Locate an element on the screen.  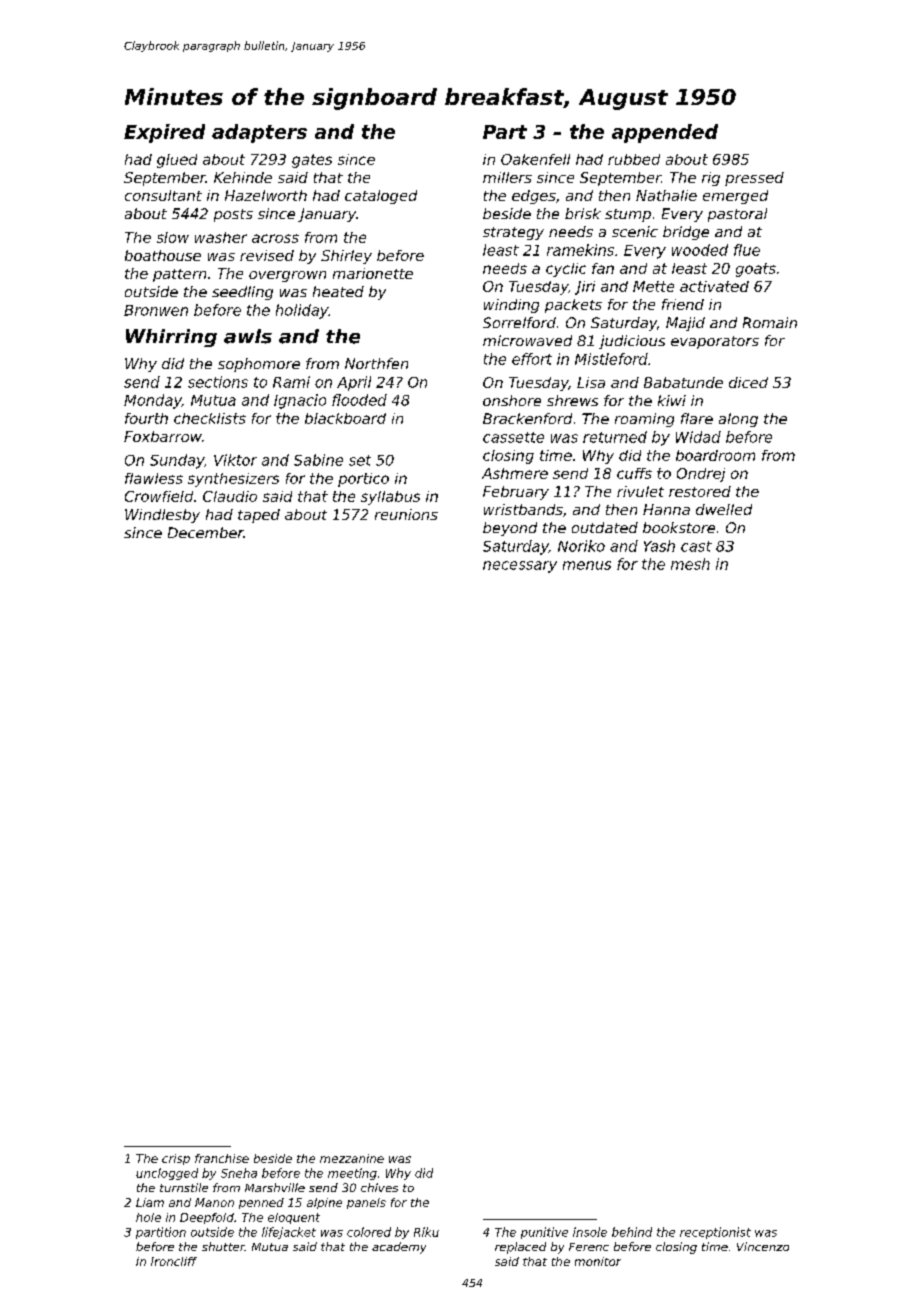
Ashmere is located at coordinates (515, 473).
